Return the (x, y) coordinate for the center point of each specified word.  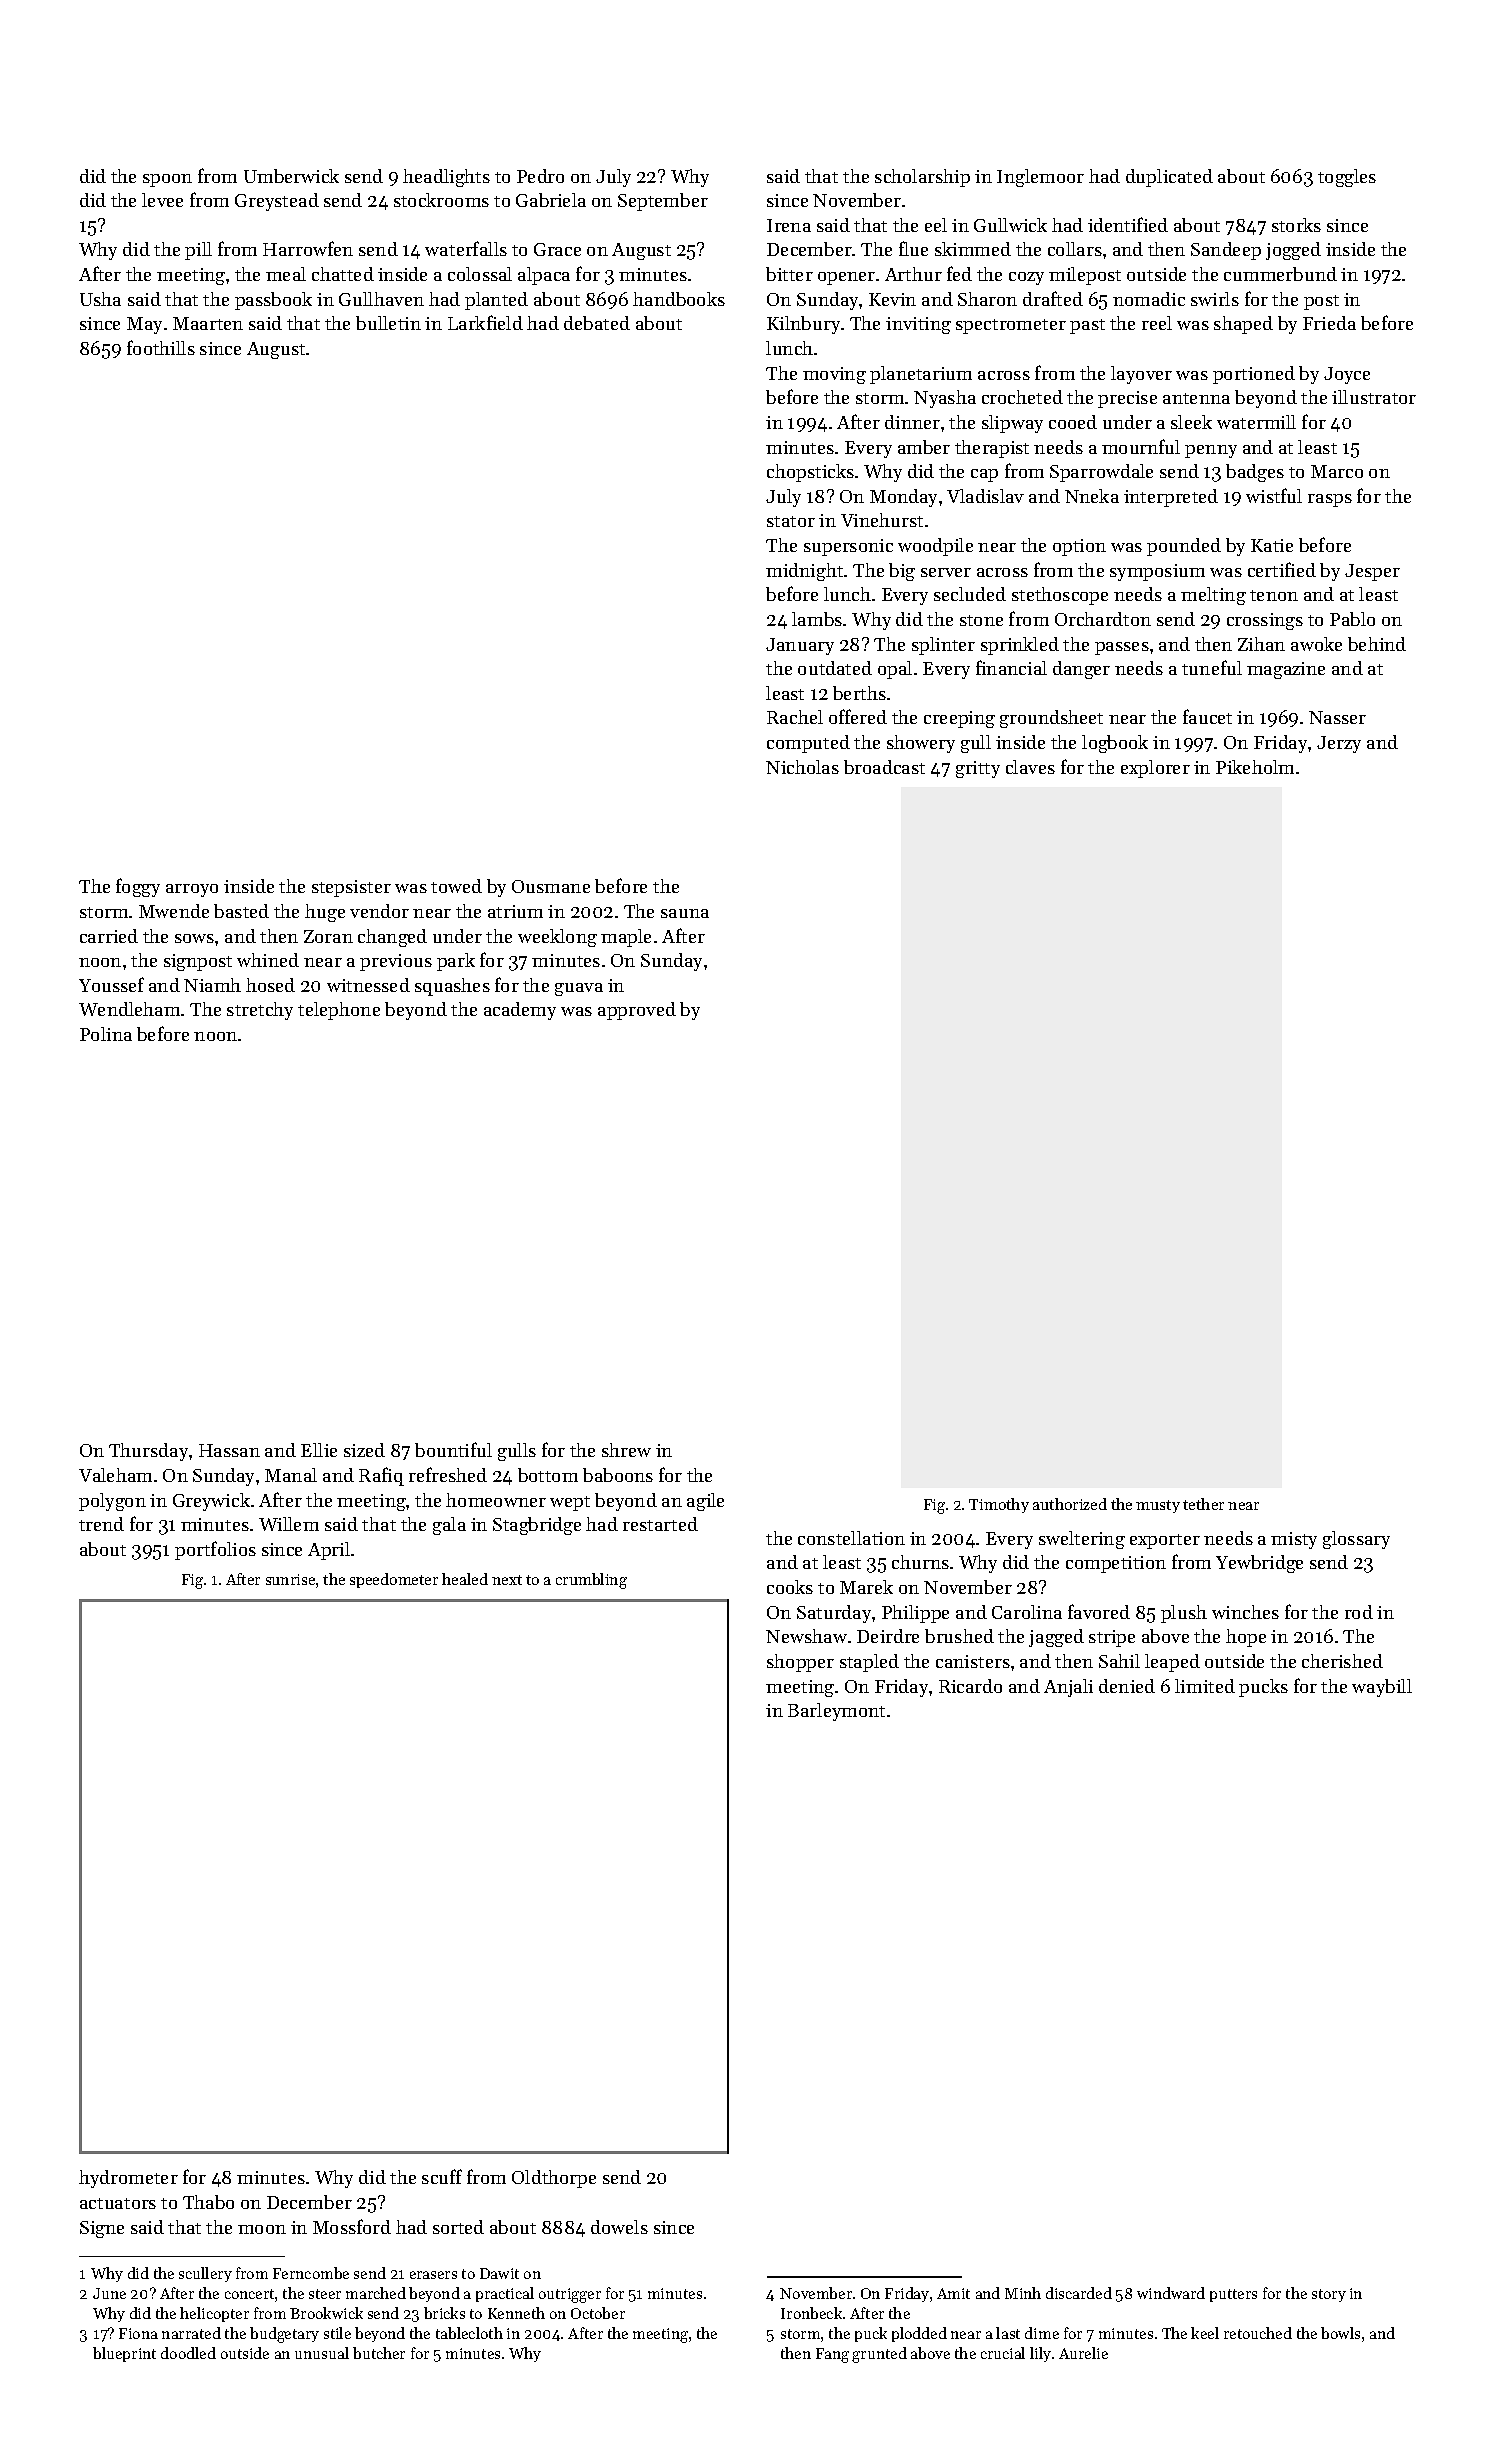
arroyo (192, 890)
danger (1081, 670)
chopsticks (810, 473)
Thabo (208, 2202)
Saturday (834, 1614)
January (800, 646)
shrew (626, 1450)
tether (1203, 1504)
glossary (1356, 1540)
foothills (161, 347)
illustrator (1374, 397)
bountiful (453, 1449)
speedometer (394, 1580)
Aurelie (1083, 2353)
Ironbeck (811, 2313)
